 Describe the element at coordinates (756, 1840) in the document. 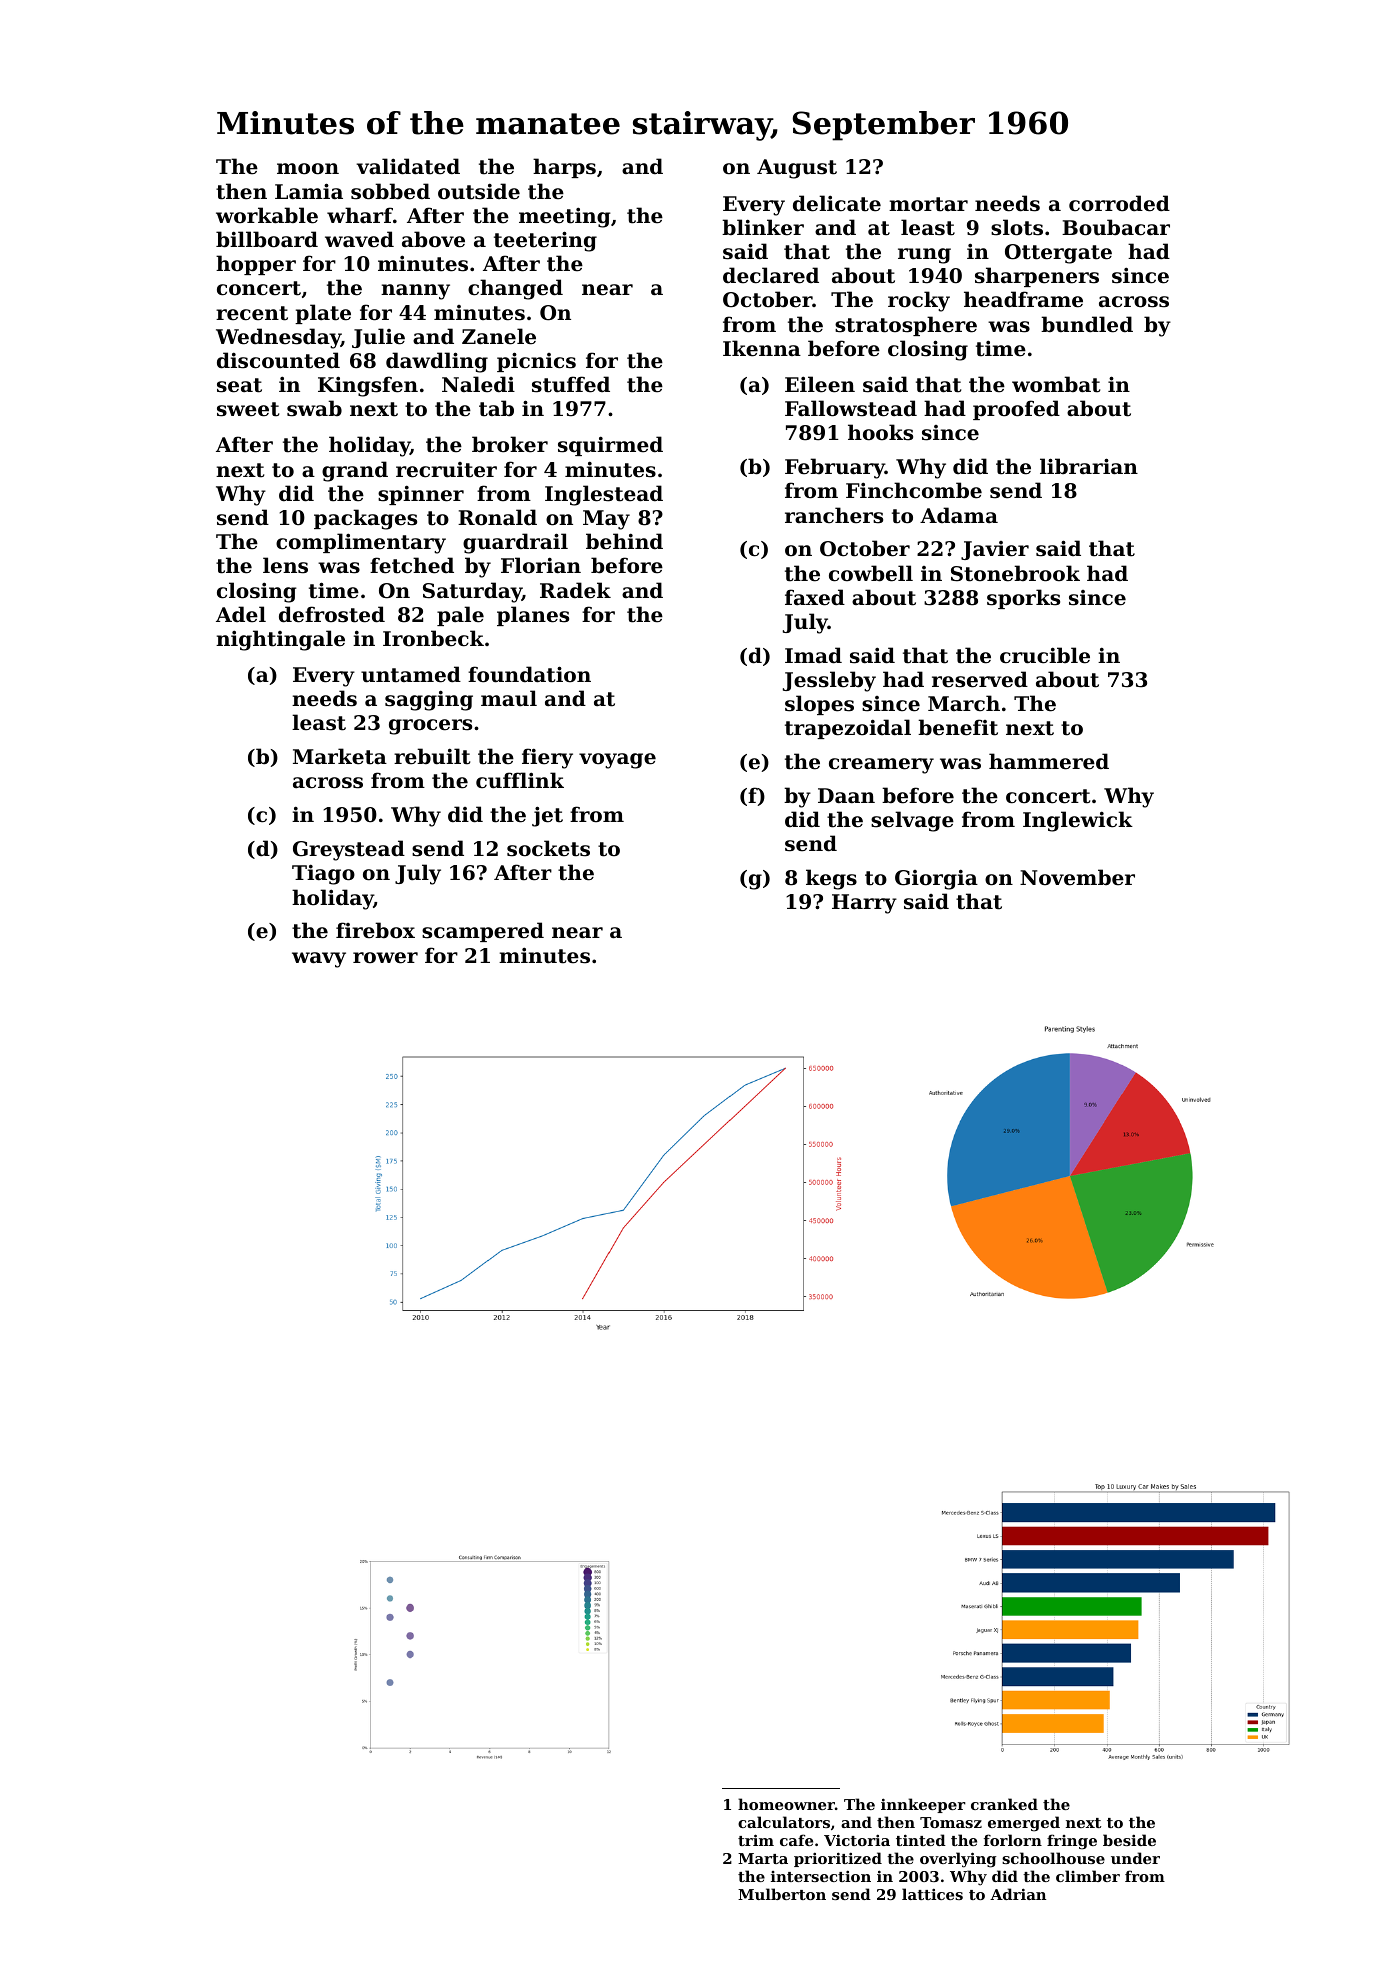

I see `trim` at that location.
